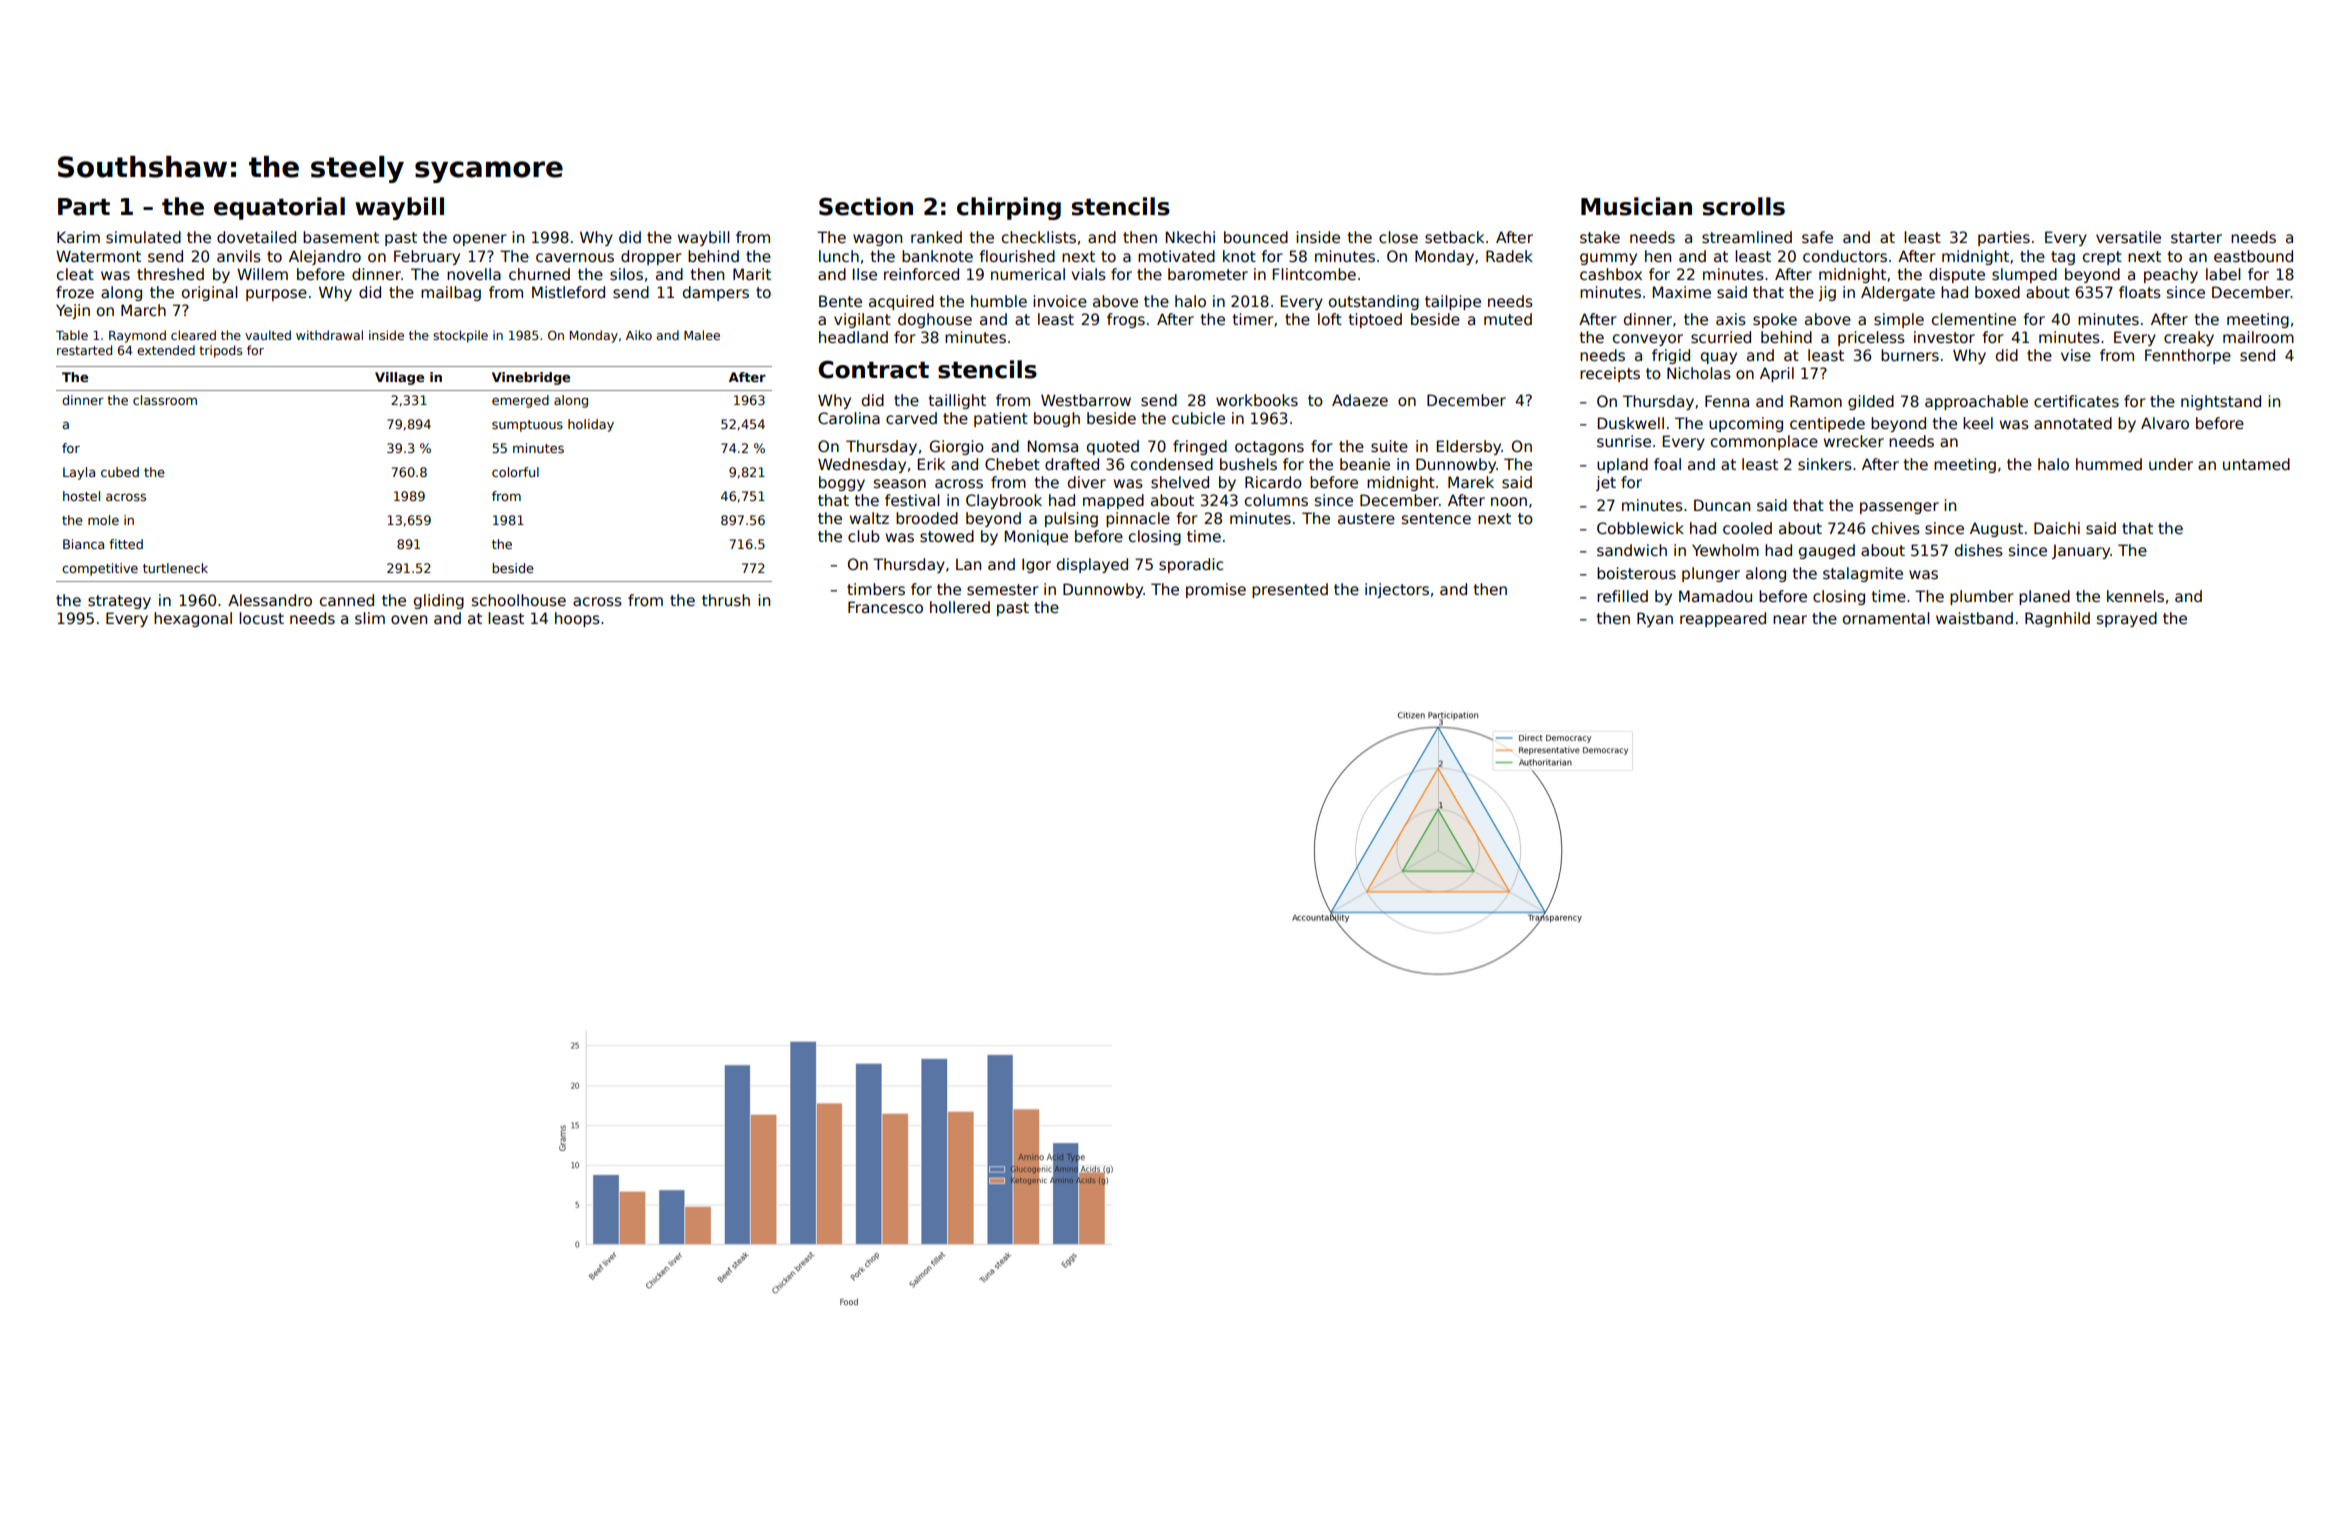  I want to click on Bente, so click(840, 301).
